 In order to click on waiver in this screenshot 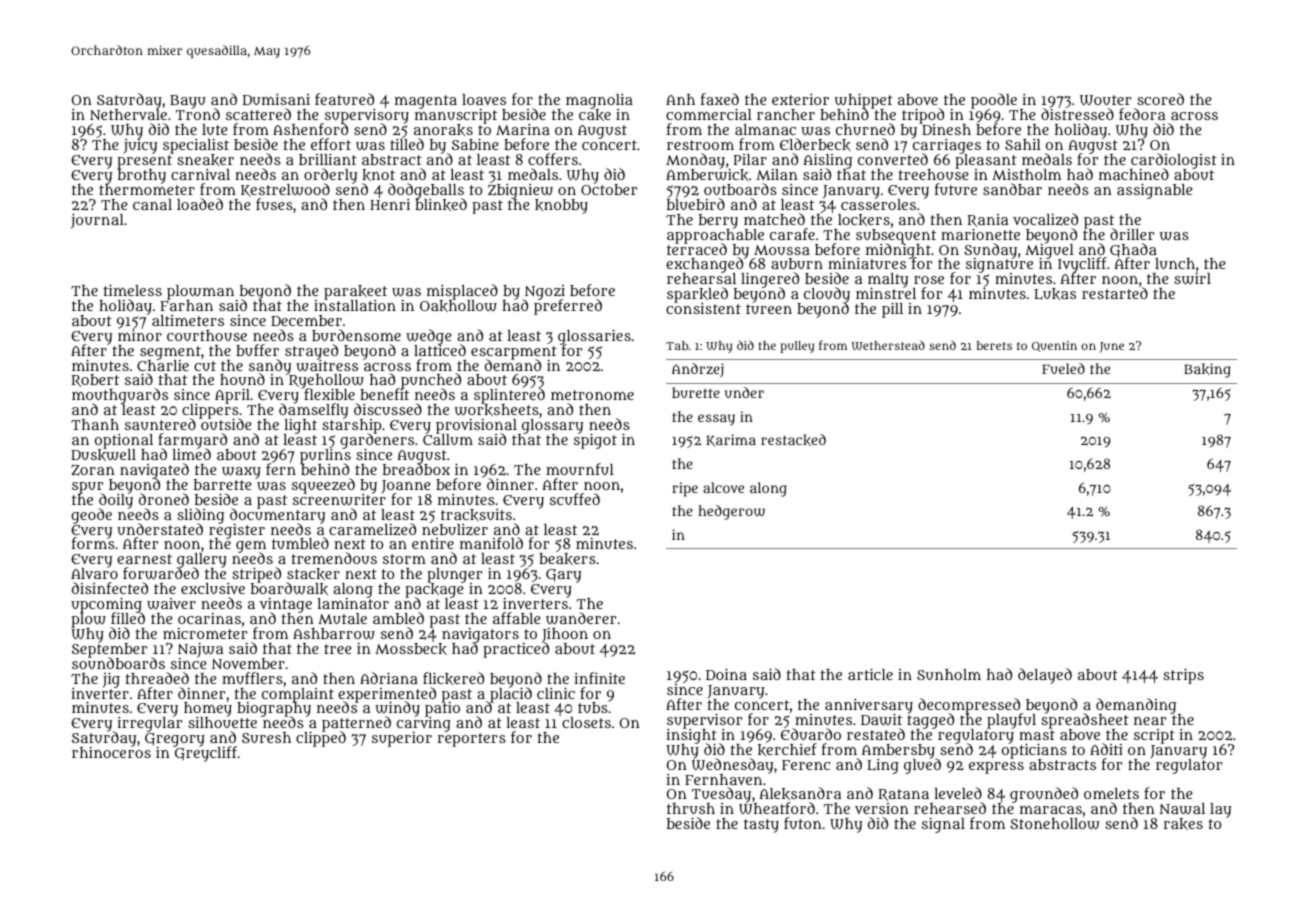, I will do `click(171, 604)`.
